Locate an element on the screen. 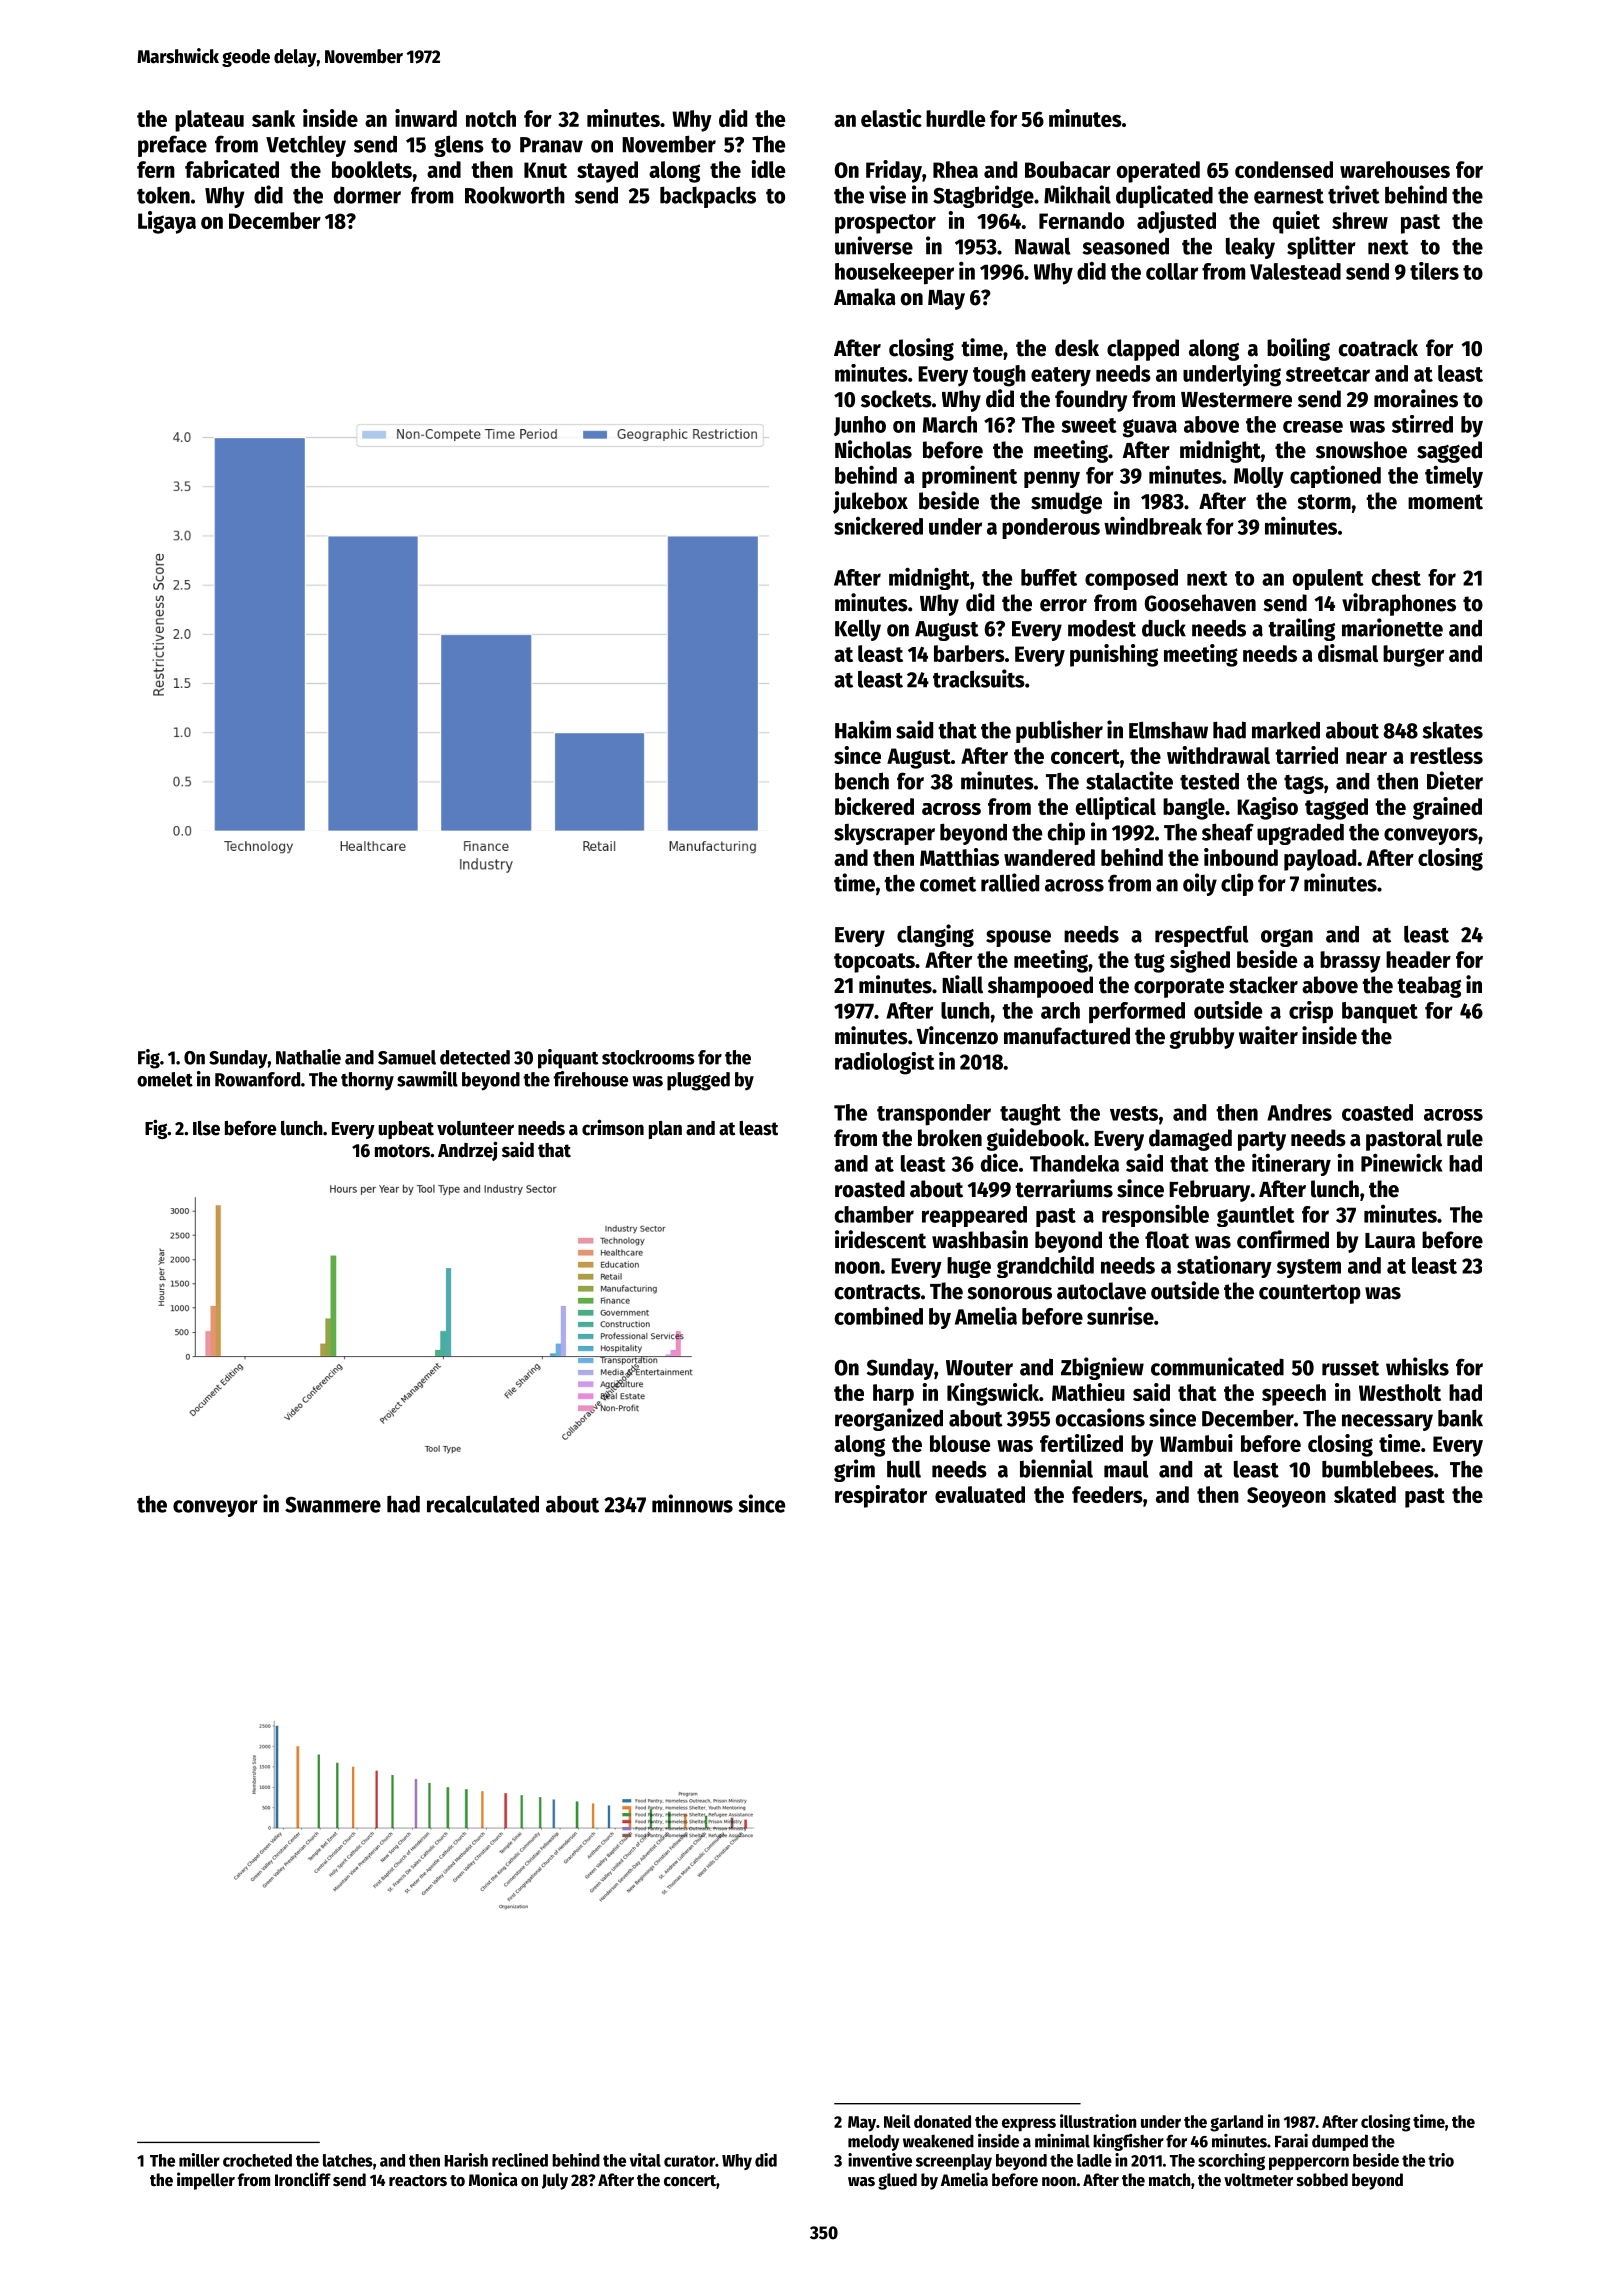 This screenshot has width=1620, height=2292. vital is located at coordinates (645, 2160).
